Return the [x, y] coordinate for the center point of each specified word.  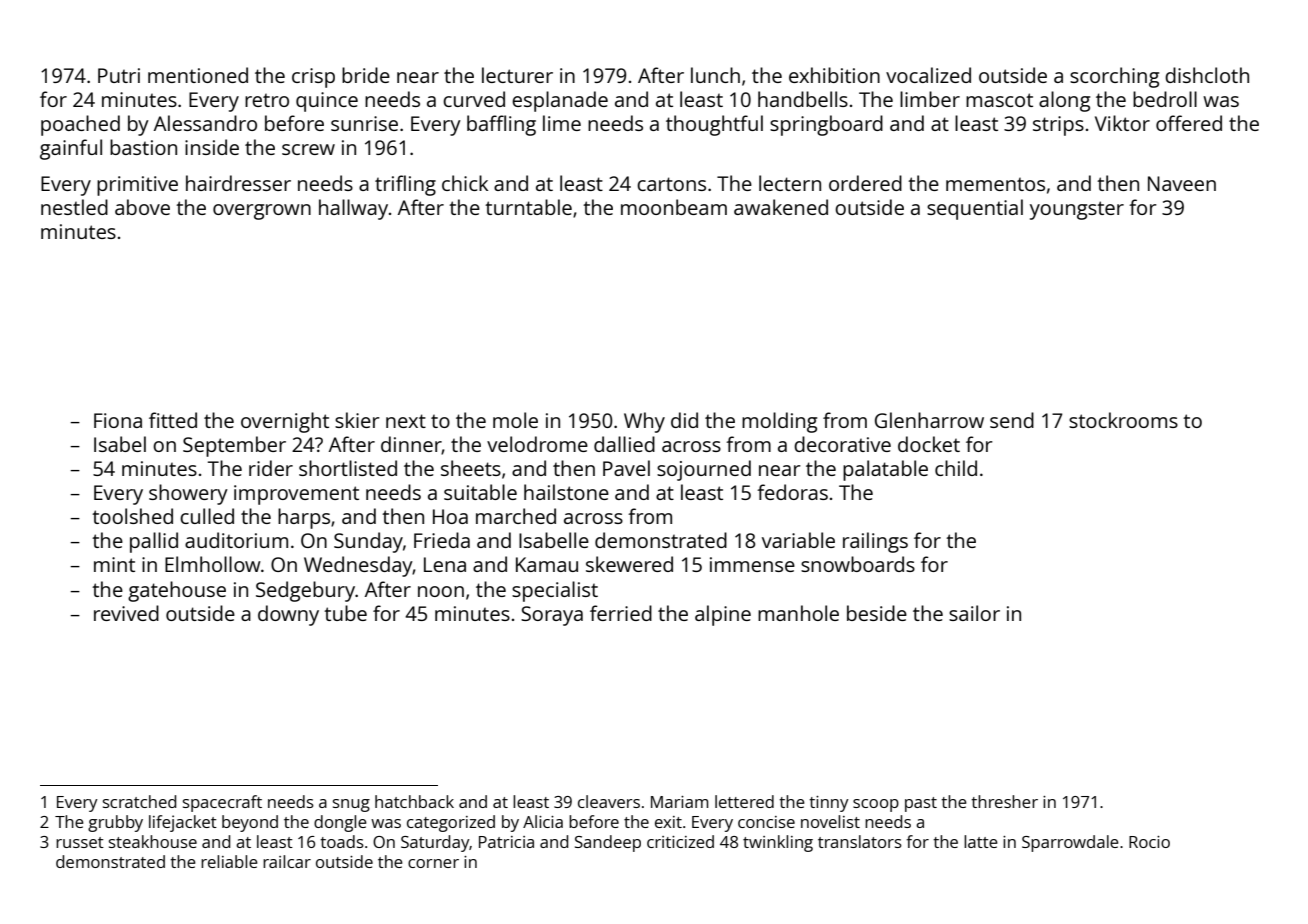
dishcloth [1207, 75]
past [921, 804]
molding [779, 422]
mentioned [198, 75]
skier [357, 420]
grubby [115, 823]
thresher [1004, 801]
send [1012, 420]
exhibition [834, 75]
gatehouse [177, 591]
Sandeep [608, 843]
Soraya [552, 616]
